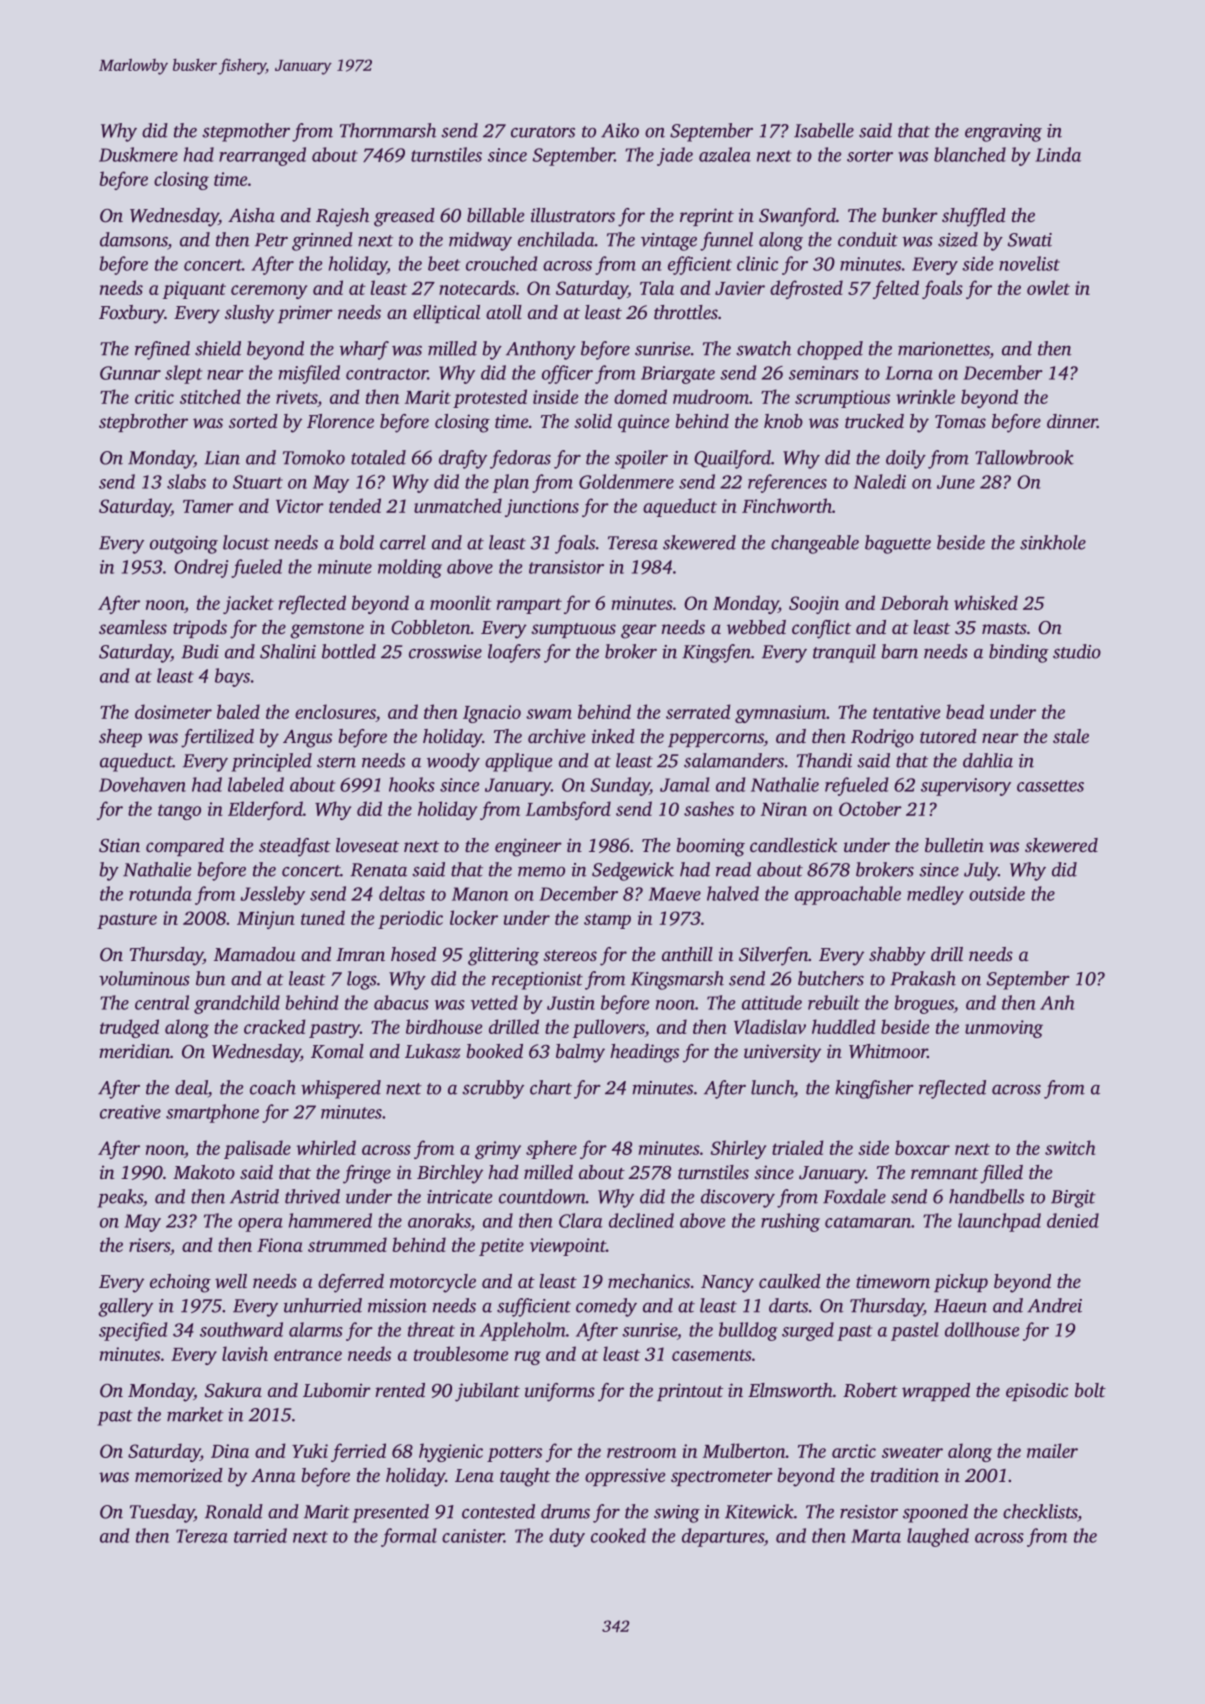 This document has height=1704, width=1205. I want to click on webbed, so click(756, 627).
